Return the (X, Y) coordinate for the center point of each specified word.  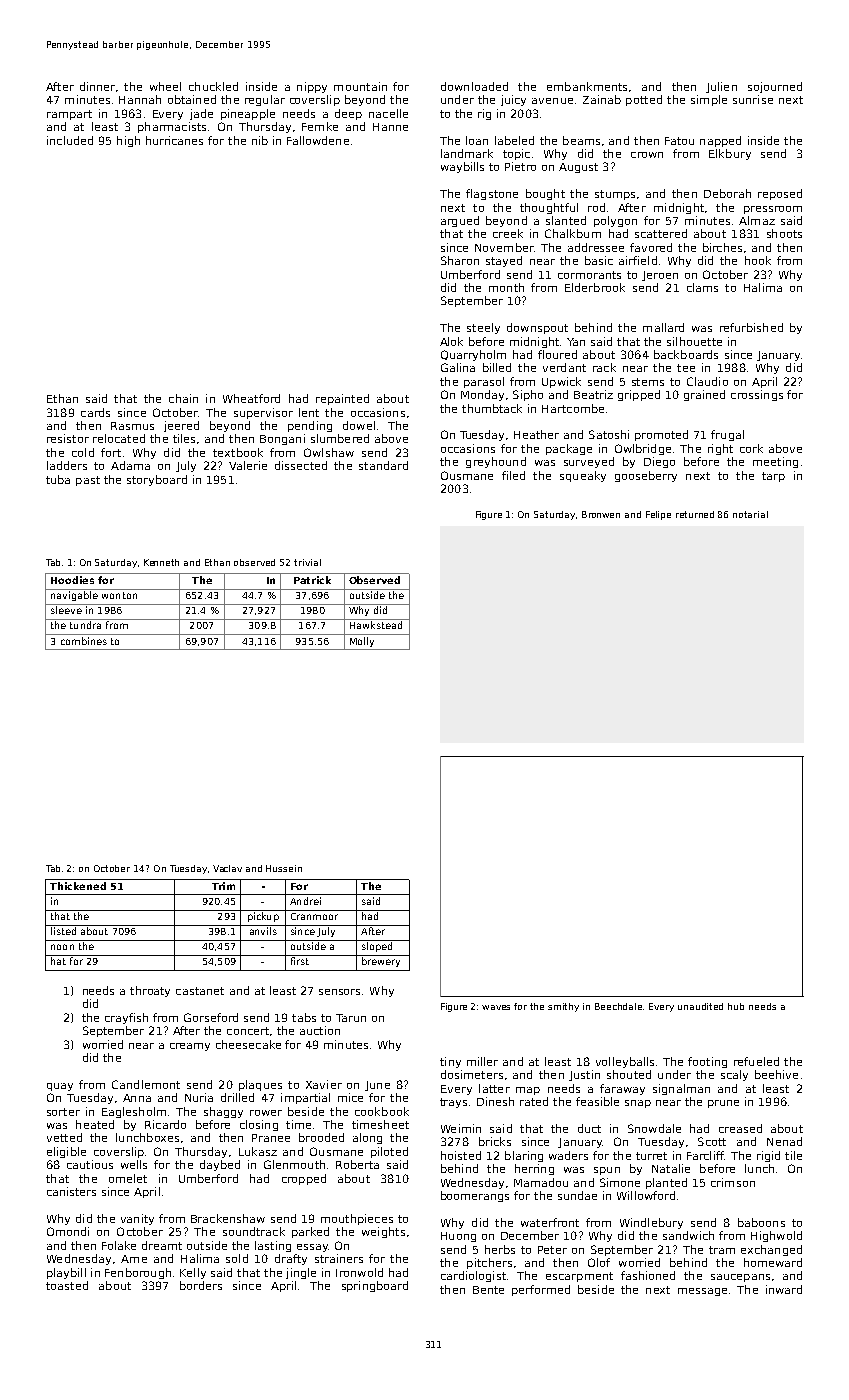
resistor (68, 438)
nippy (312, 87)
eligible (66, 1152)
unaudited (700, 1006)
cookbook (382, 1111)
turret (651, 1156)
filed (513, 475)
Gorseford (211, 1017)
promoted (661, 435)
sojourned (775, 87)
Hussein (284, 868)
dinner (97, 86)
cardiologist (473, 1276)
